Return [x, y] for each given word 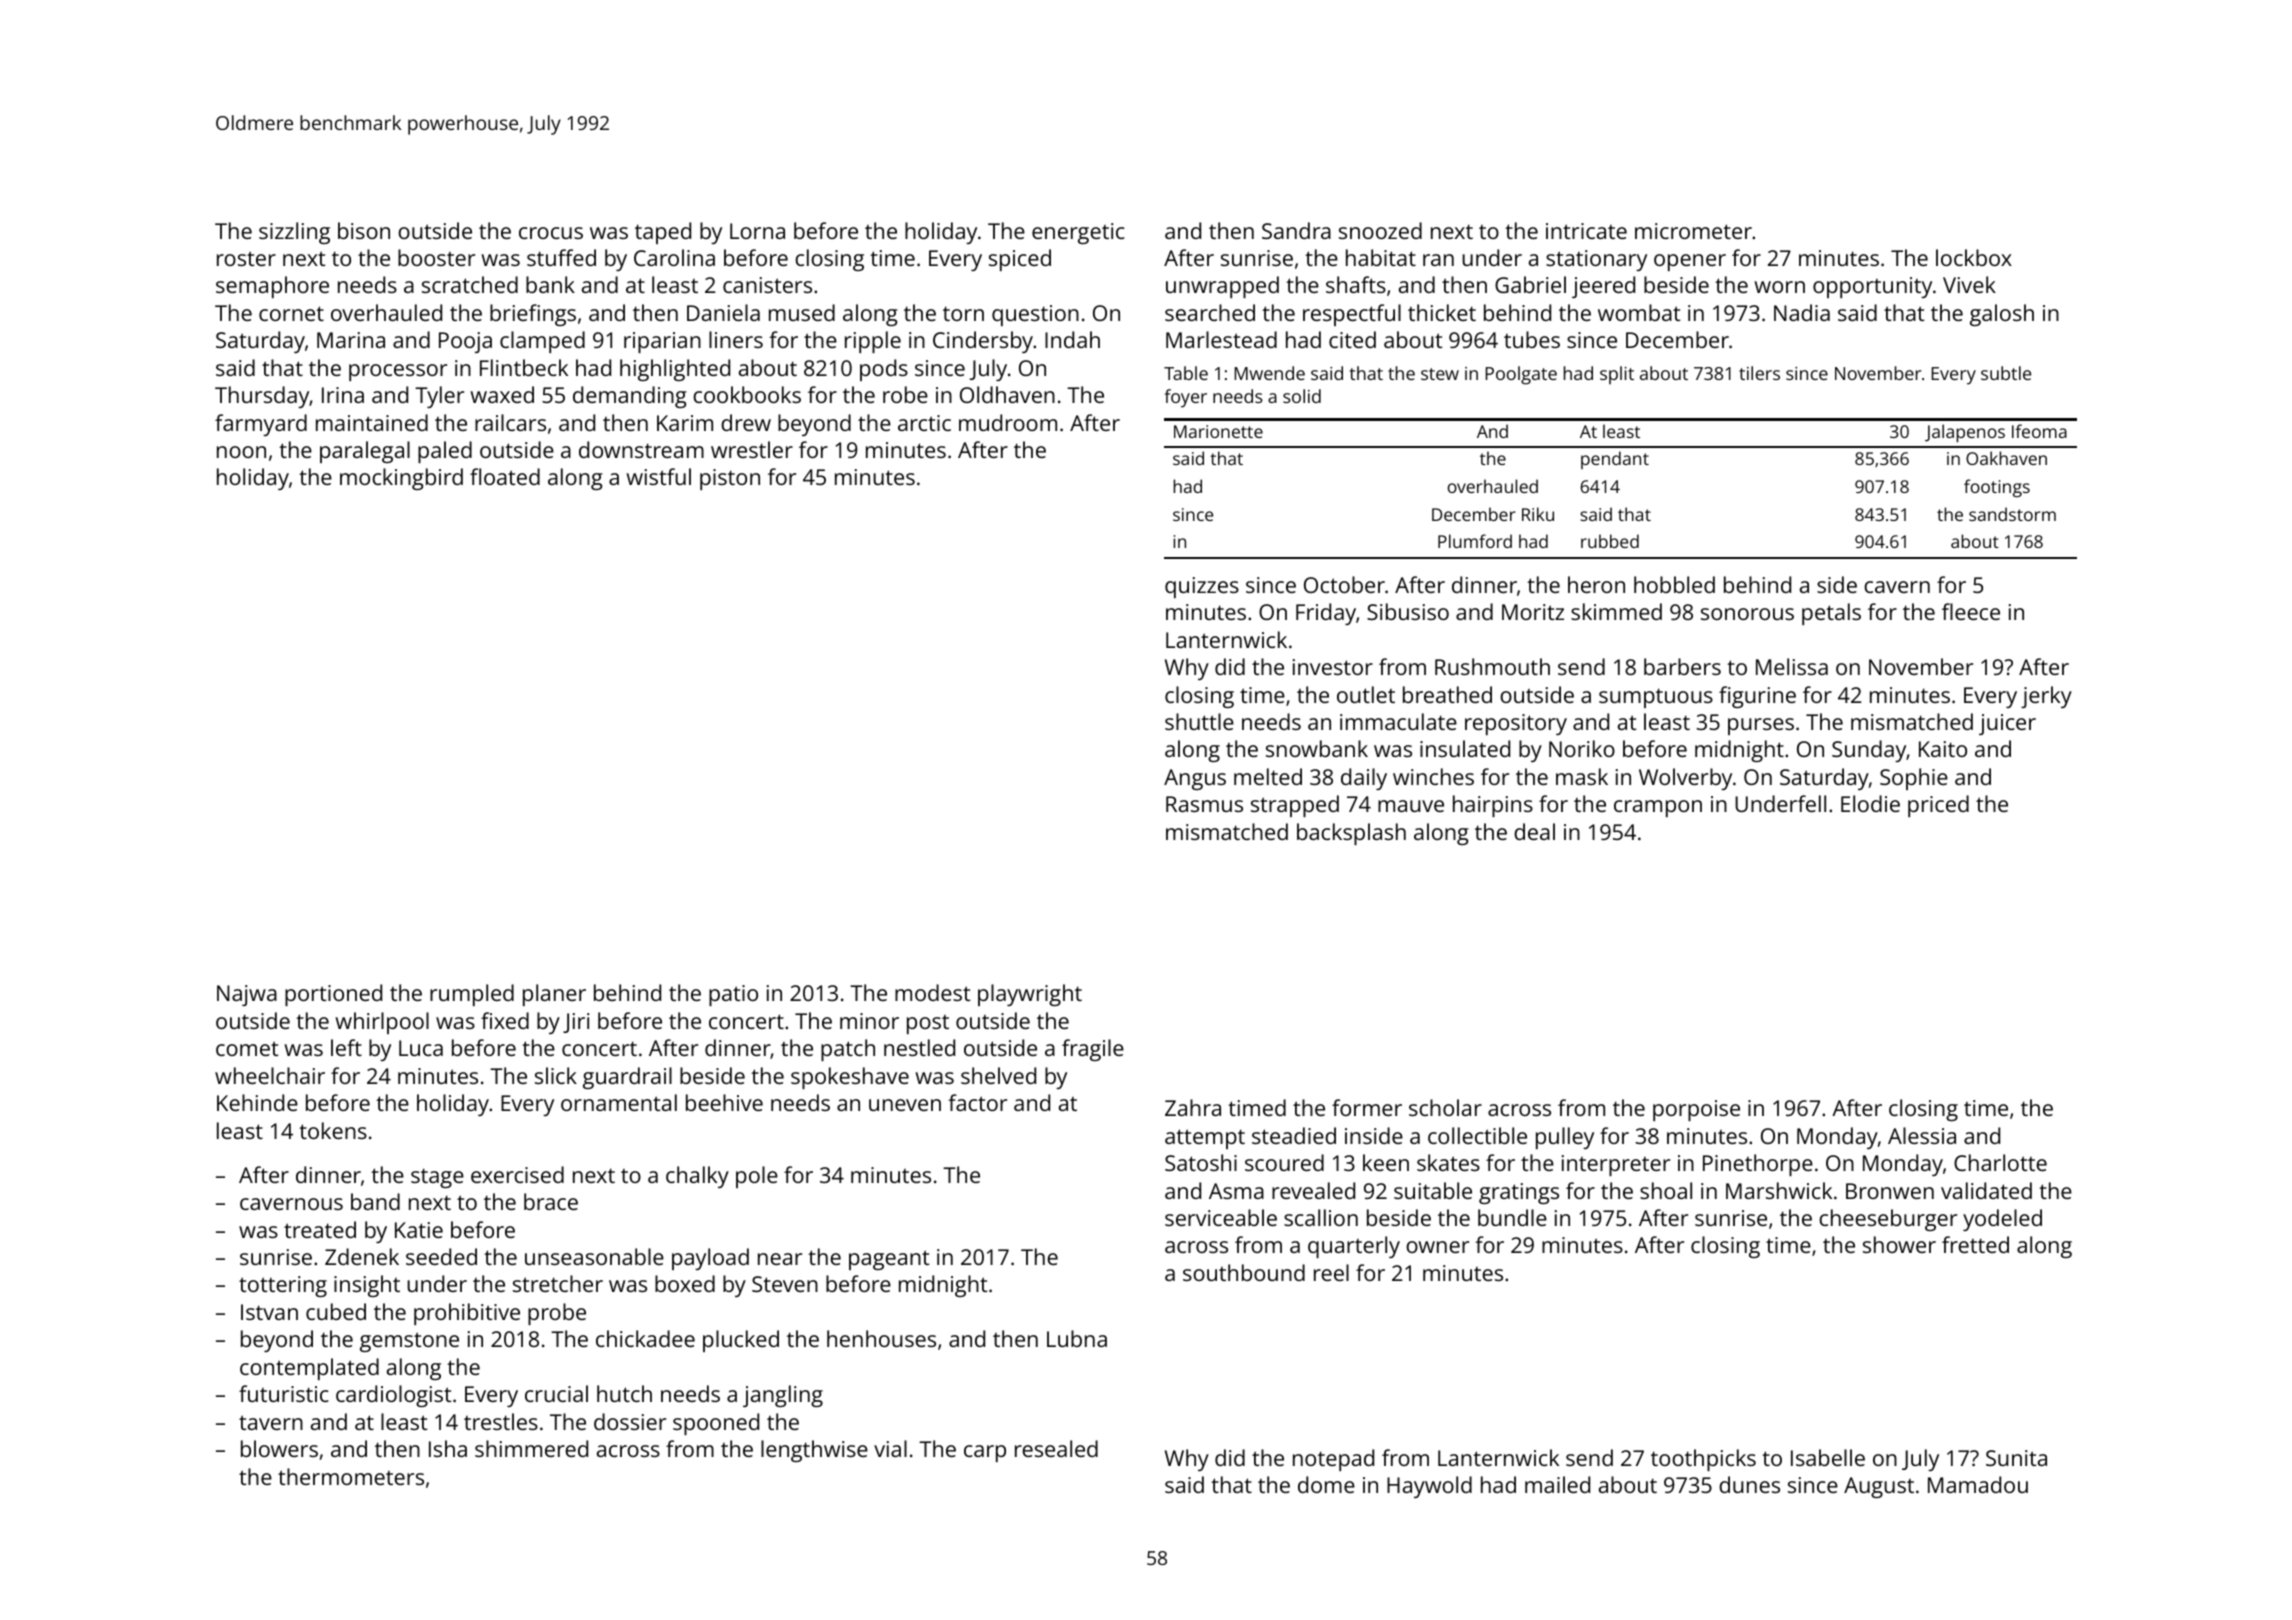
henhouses [881, 1338]
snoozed [1380, 230]
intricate [1586, 231]
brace [551, 1201]
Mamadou [1978, 1484]
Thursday [262, 397]
